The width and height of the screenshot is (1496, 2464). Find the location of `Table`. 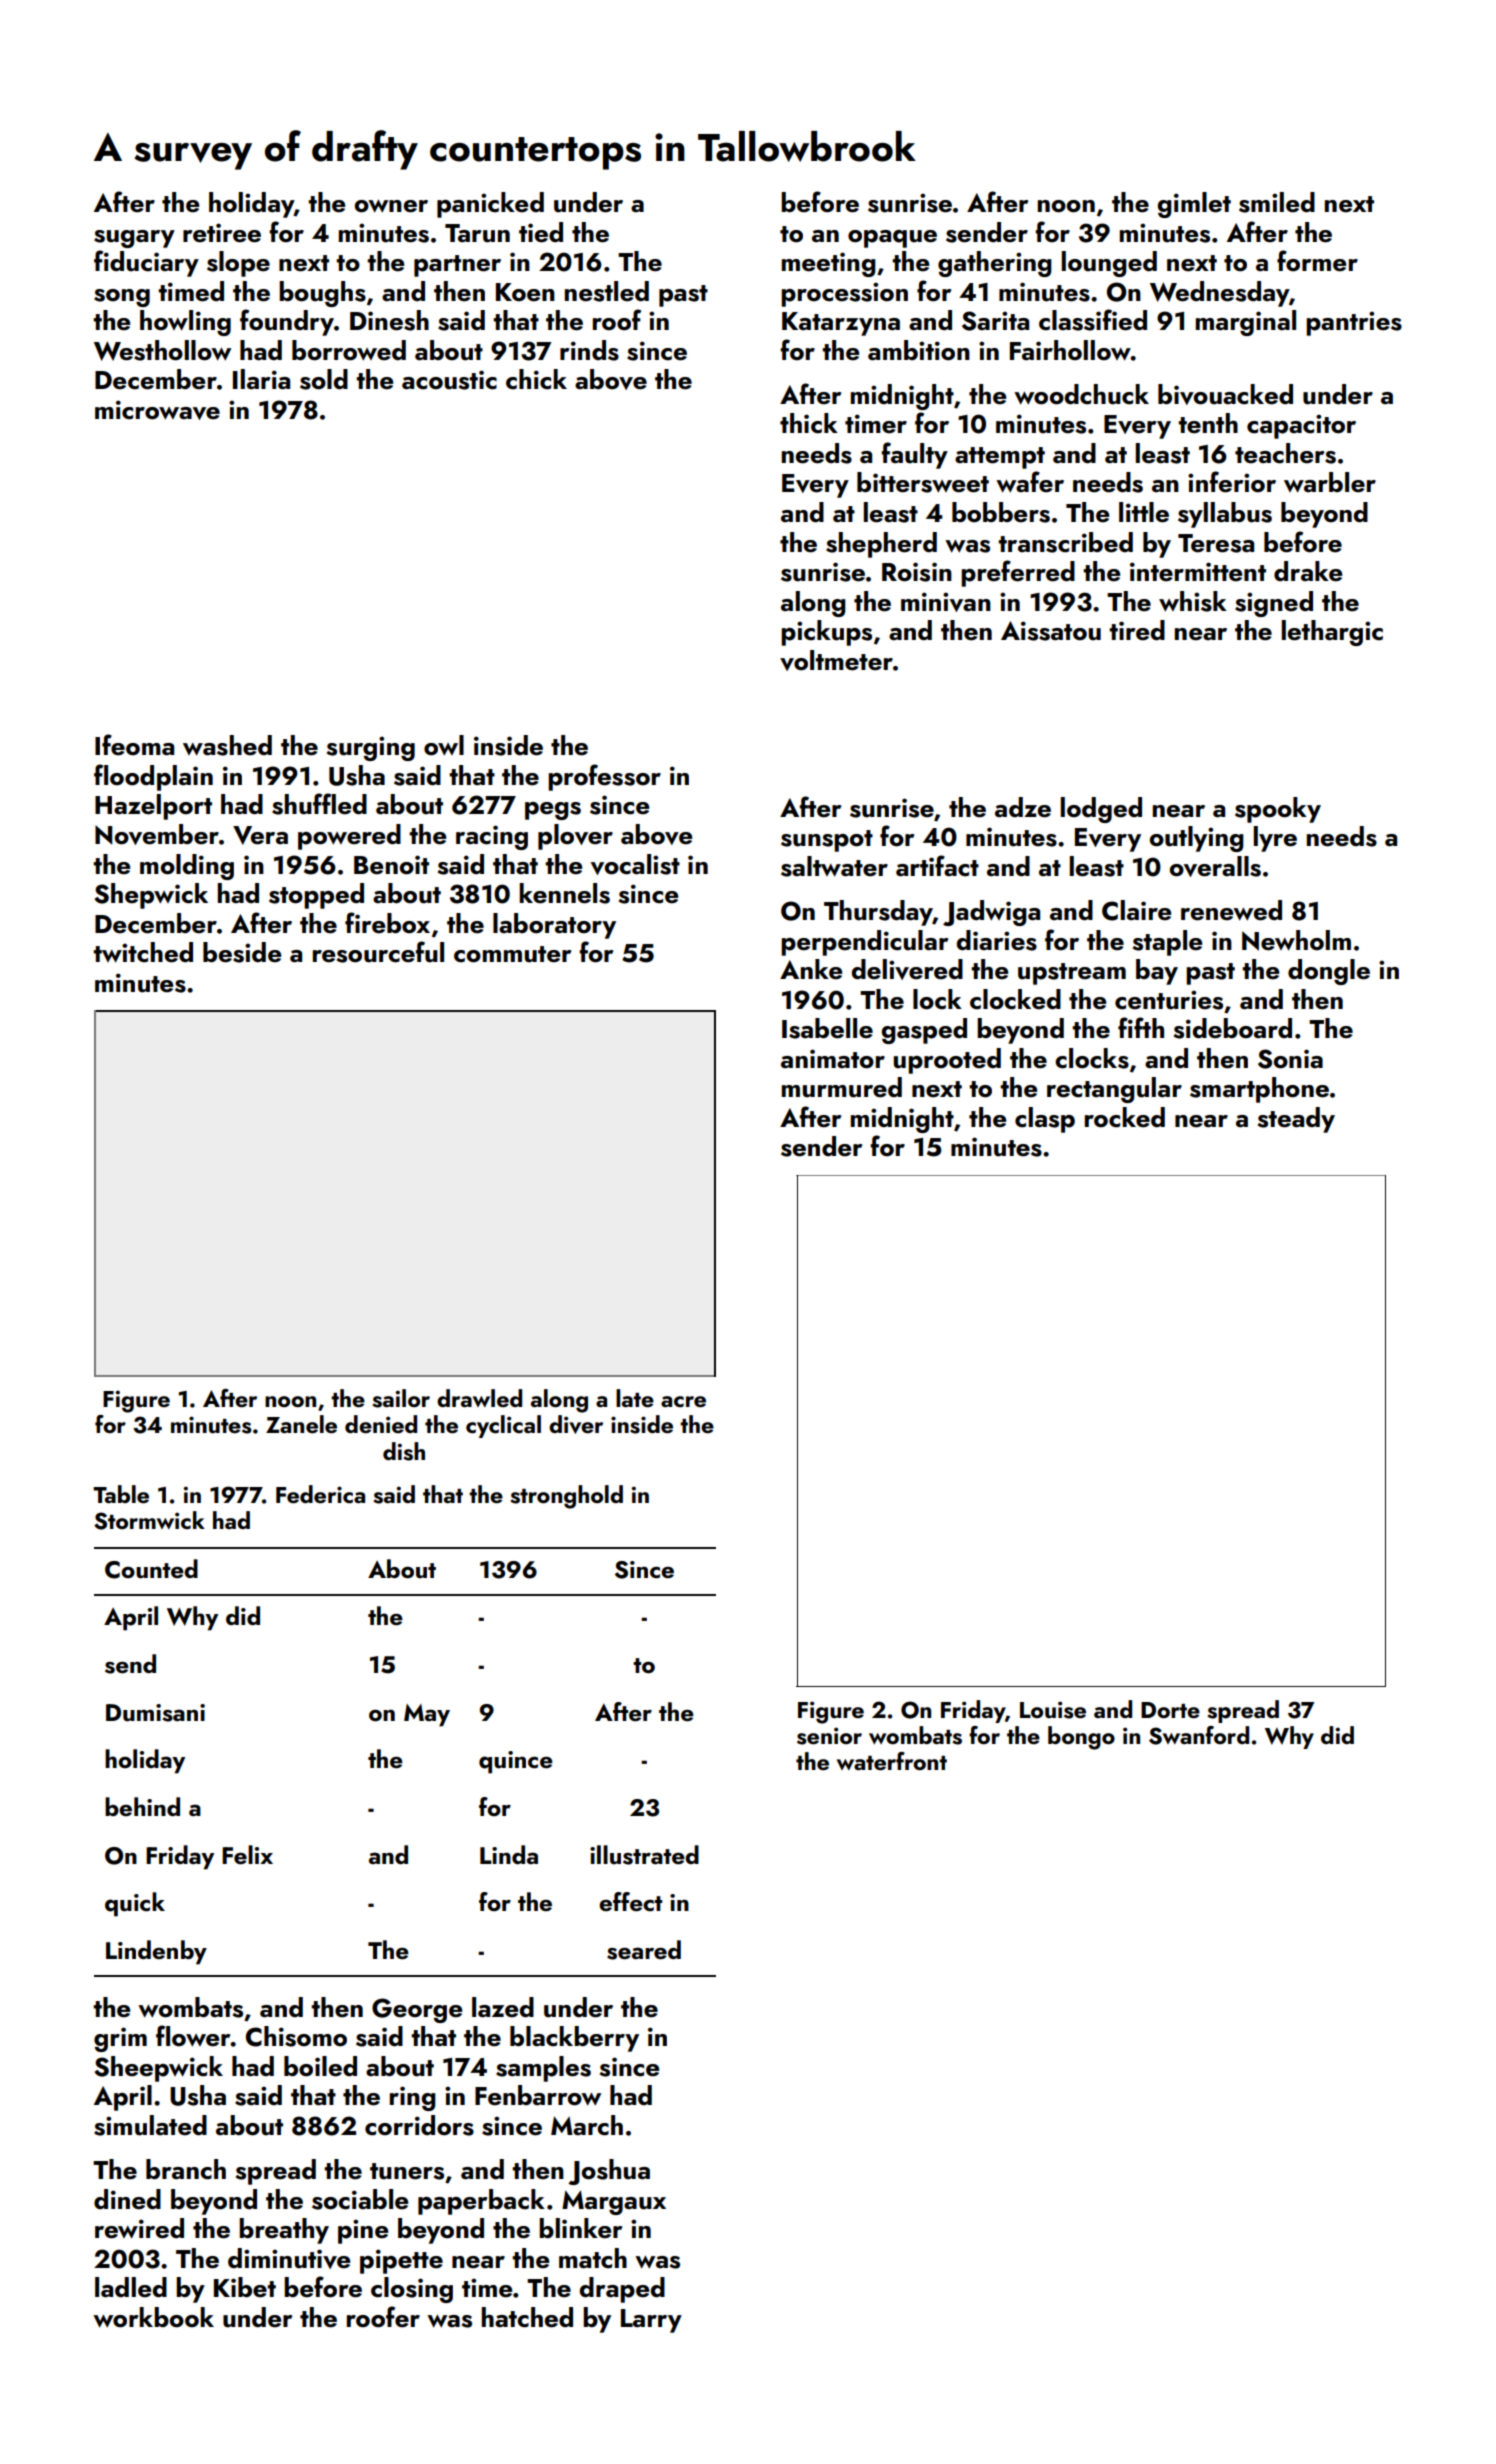

Table is located at coordinates (121, 1494).
